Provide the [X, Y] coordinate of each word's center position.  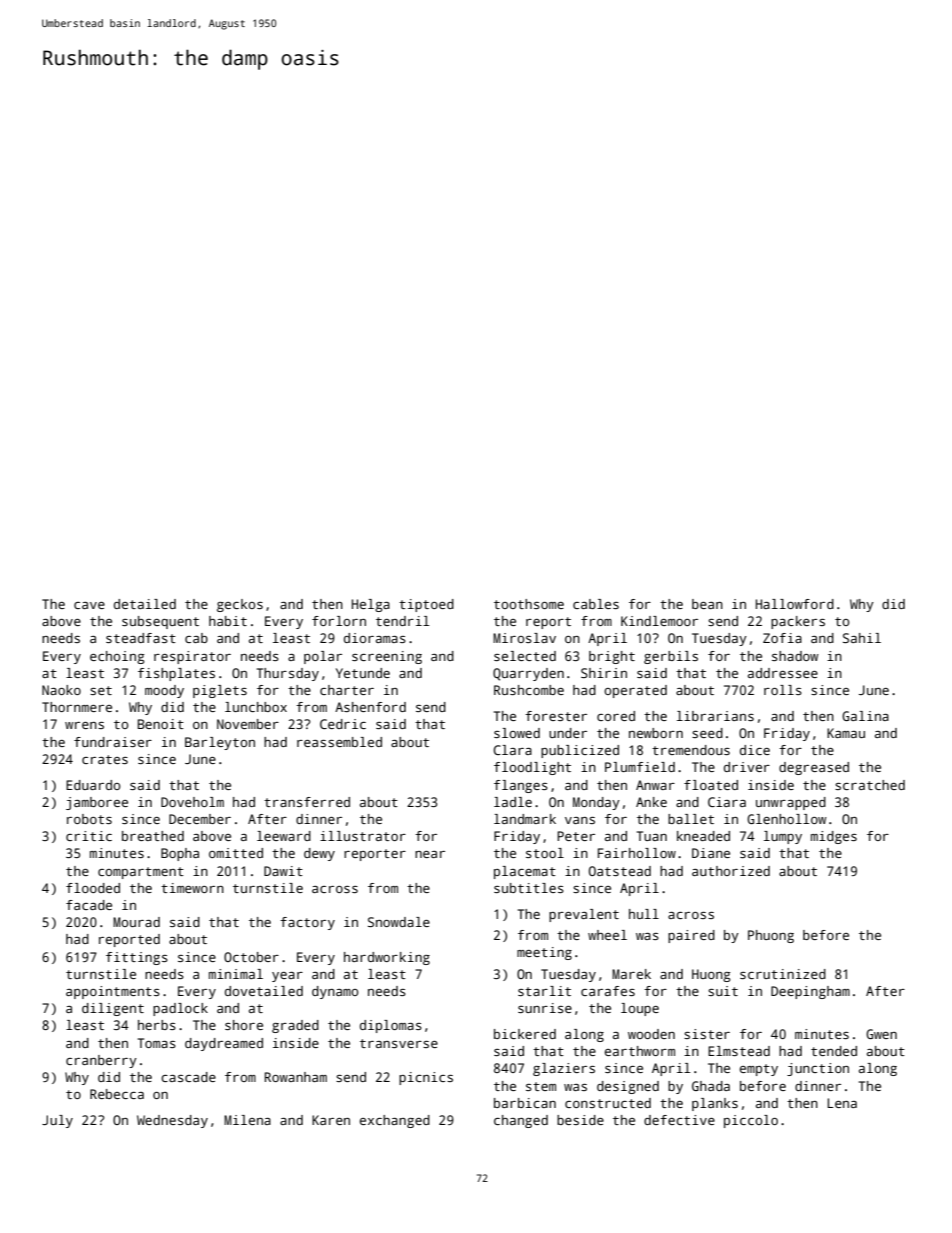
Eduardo [93, 785]
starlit [544, 991]
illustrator [363, 836]
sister [707, 1034]
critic [89, 836]
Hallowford [795, 604]
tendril [402, 621]
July [57, 1121]
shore [244, 1025]
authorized [731, 871]
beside [580, 1120]
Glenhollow [787, 819]
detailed [145, 604]
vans [580, 820]
